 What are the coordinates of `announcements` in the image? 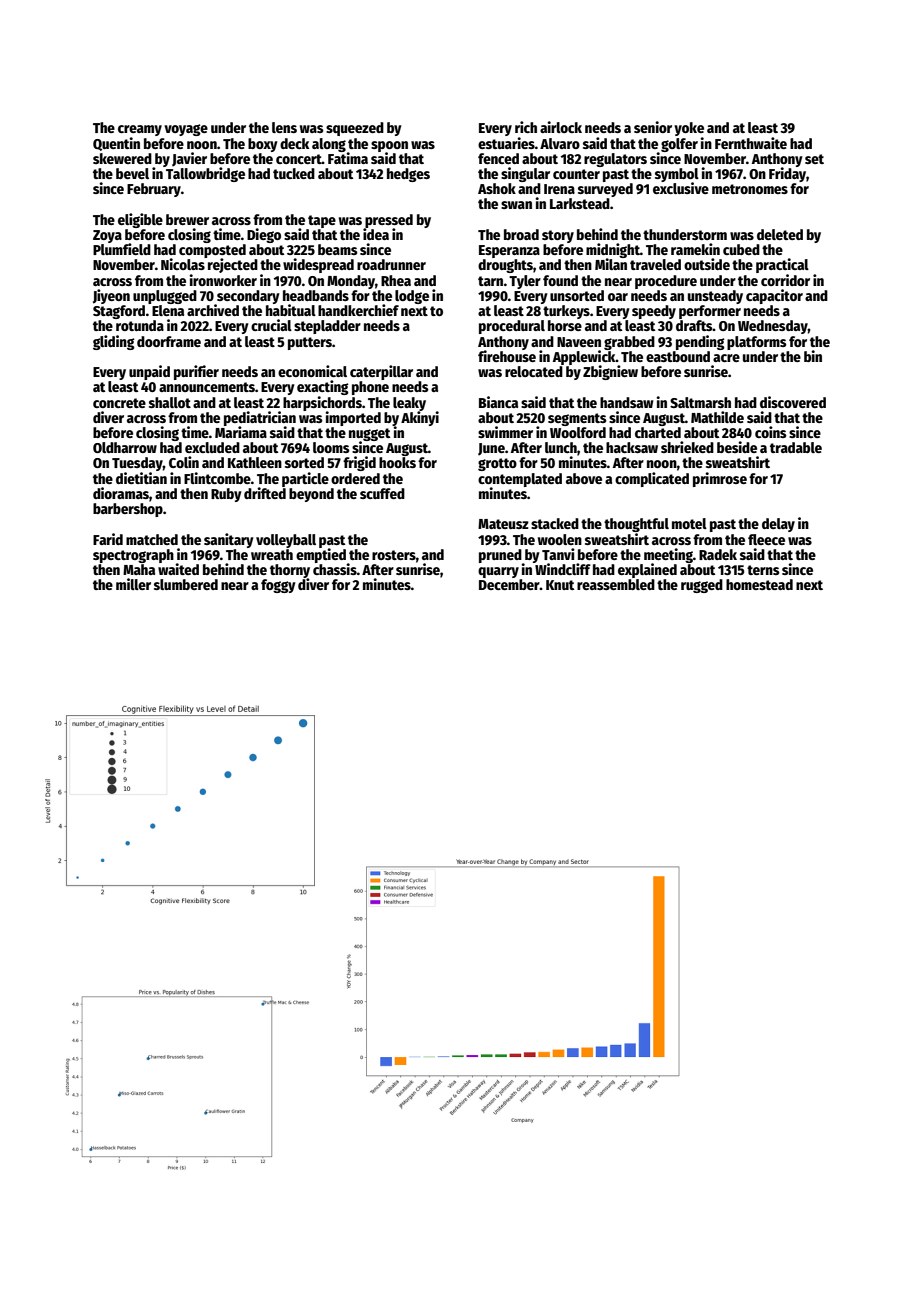 It's located at (207, 387).
